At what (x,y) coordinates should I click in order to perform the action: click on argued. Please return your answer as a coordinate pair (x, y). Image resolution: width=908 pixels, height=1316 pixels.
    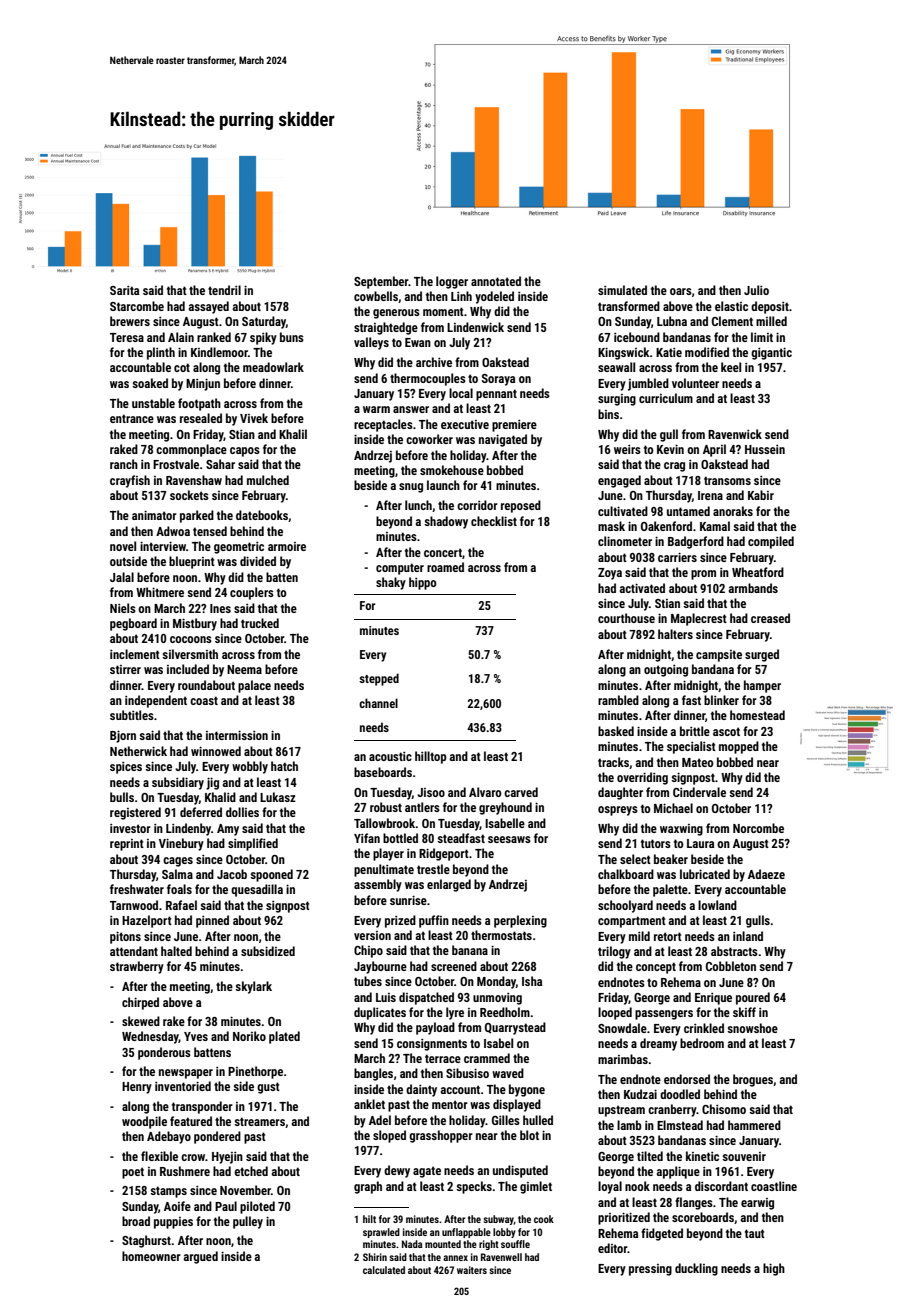
    Looking at the image, I should click on (200, 1257).
